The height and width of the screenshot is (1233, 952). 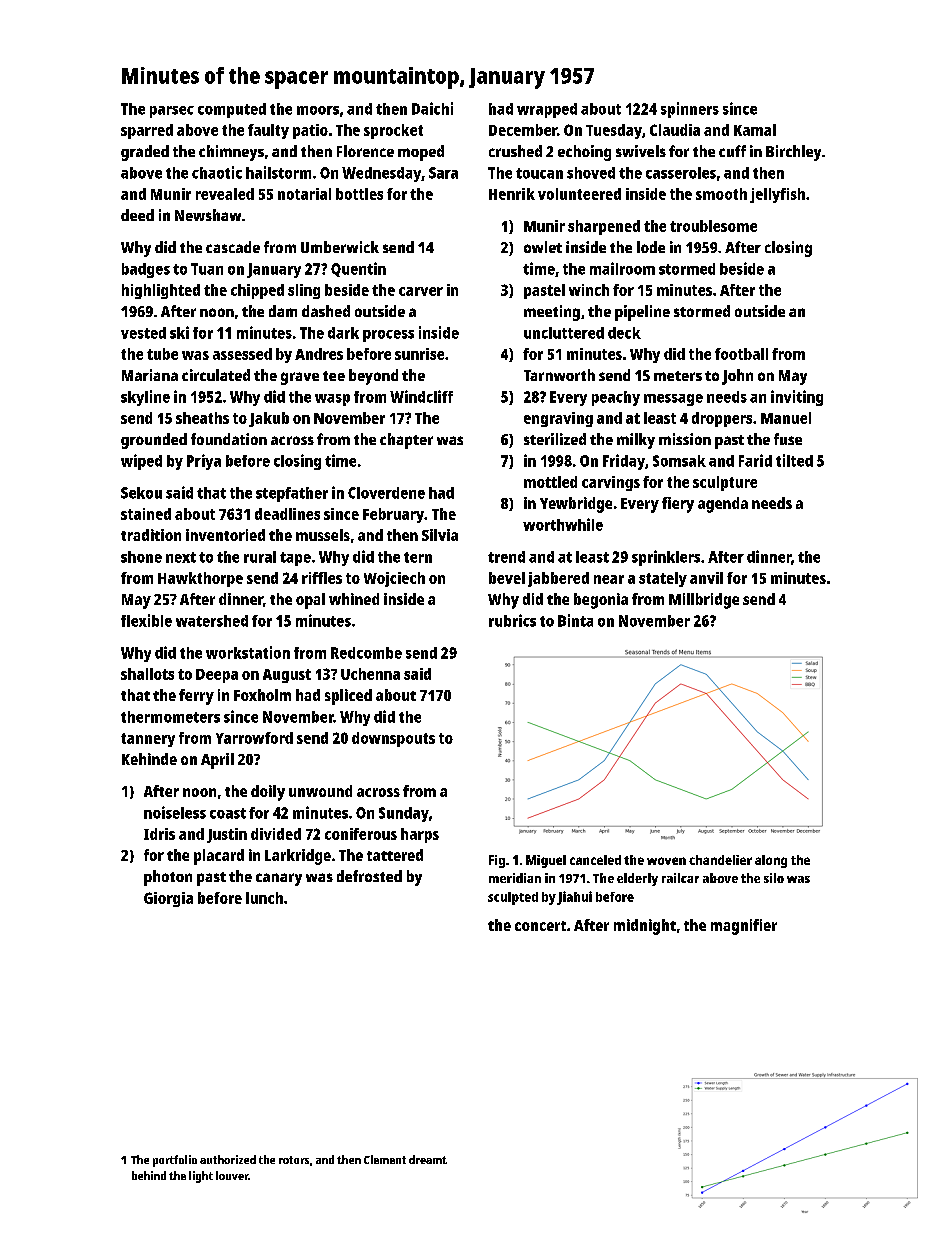 I want to click on spinners, so click(x=690, y=110).
